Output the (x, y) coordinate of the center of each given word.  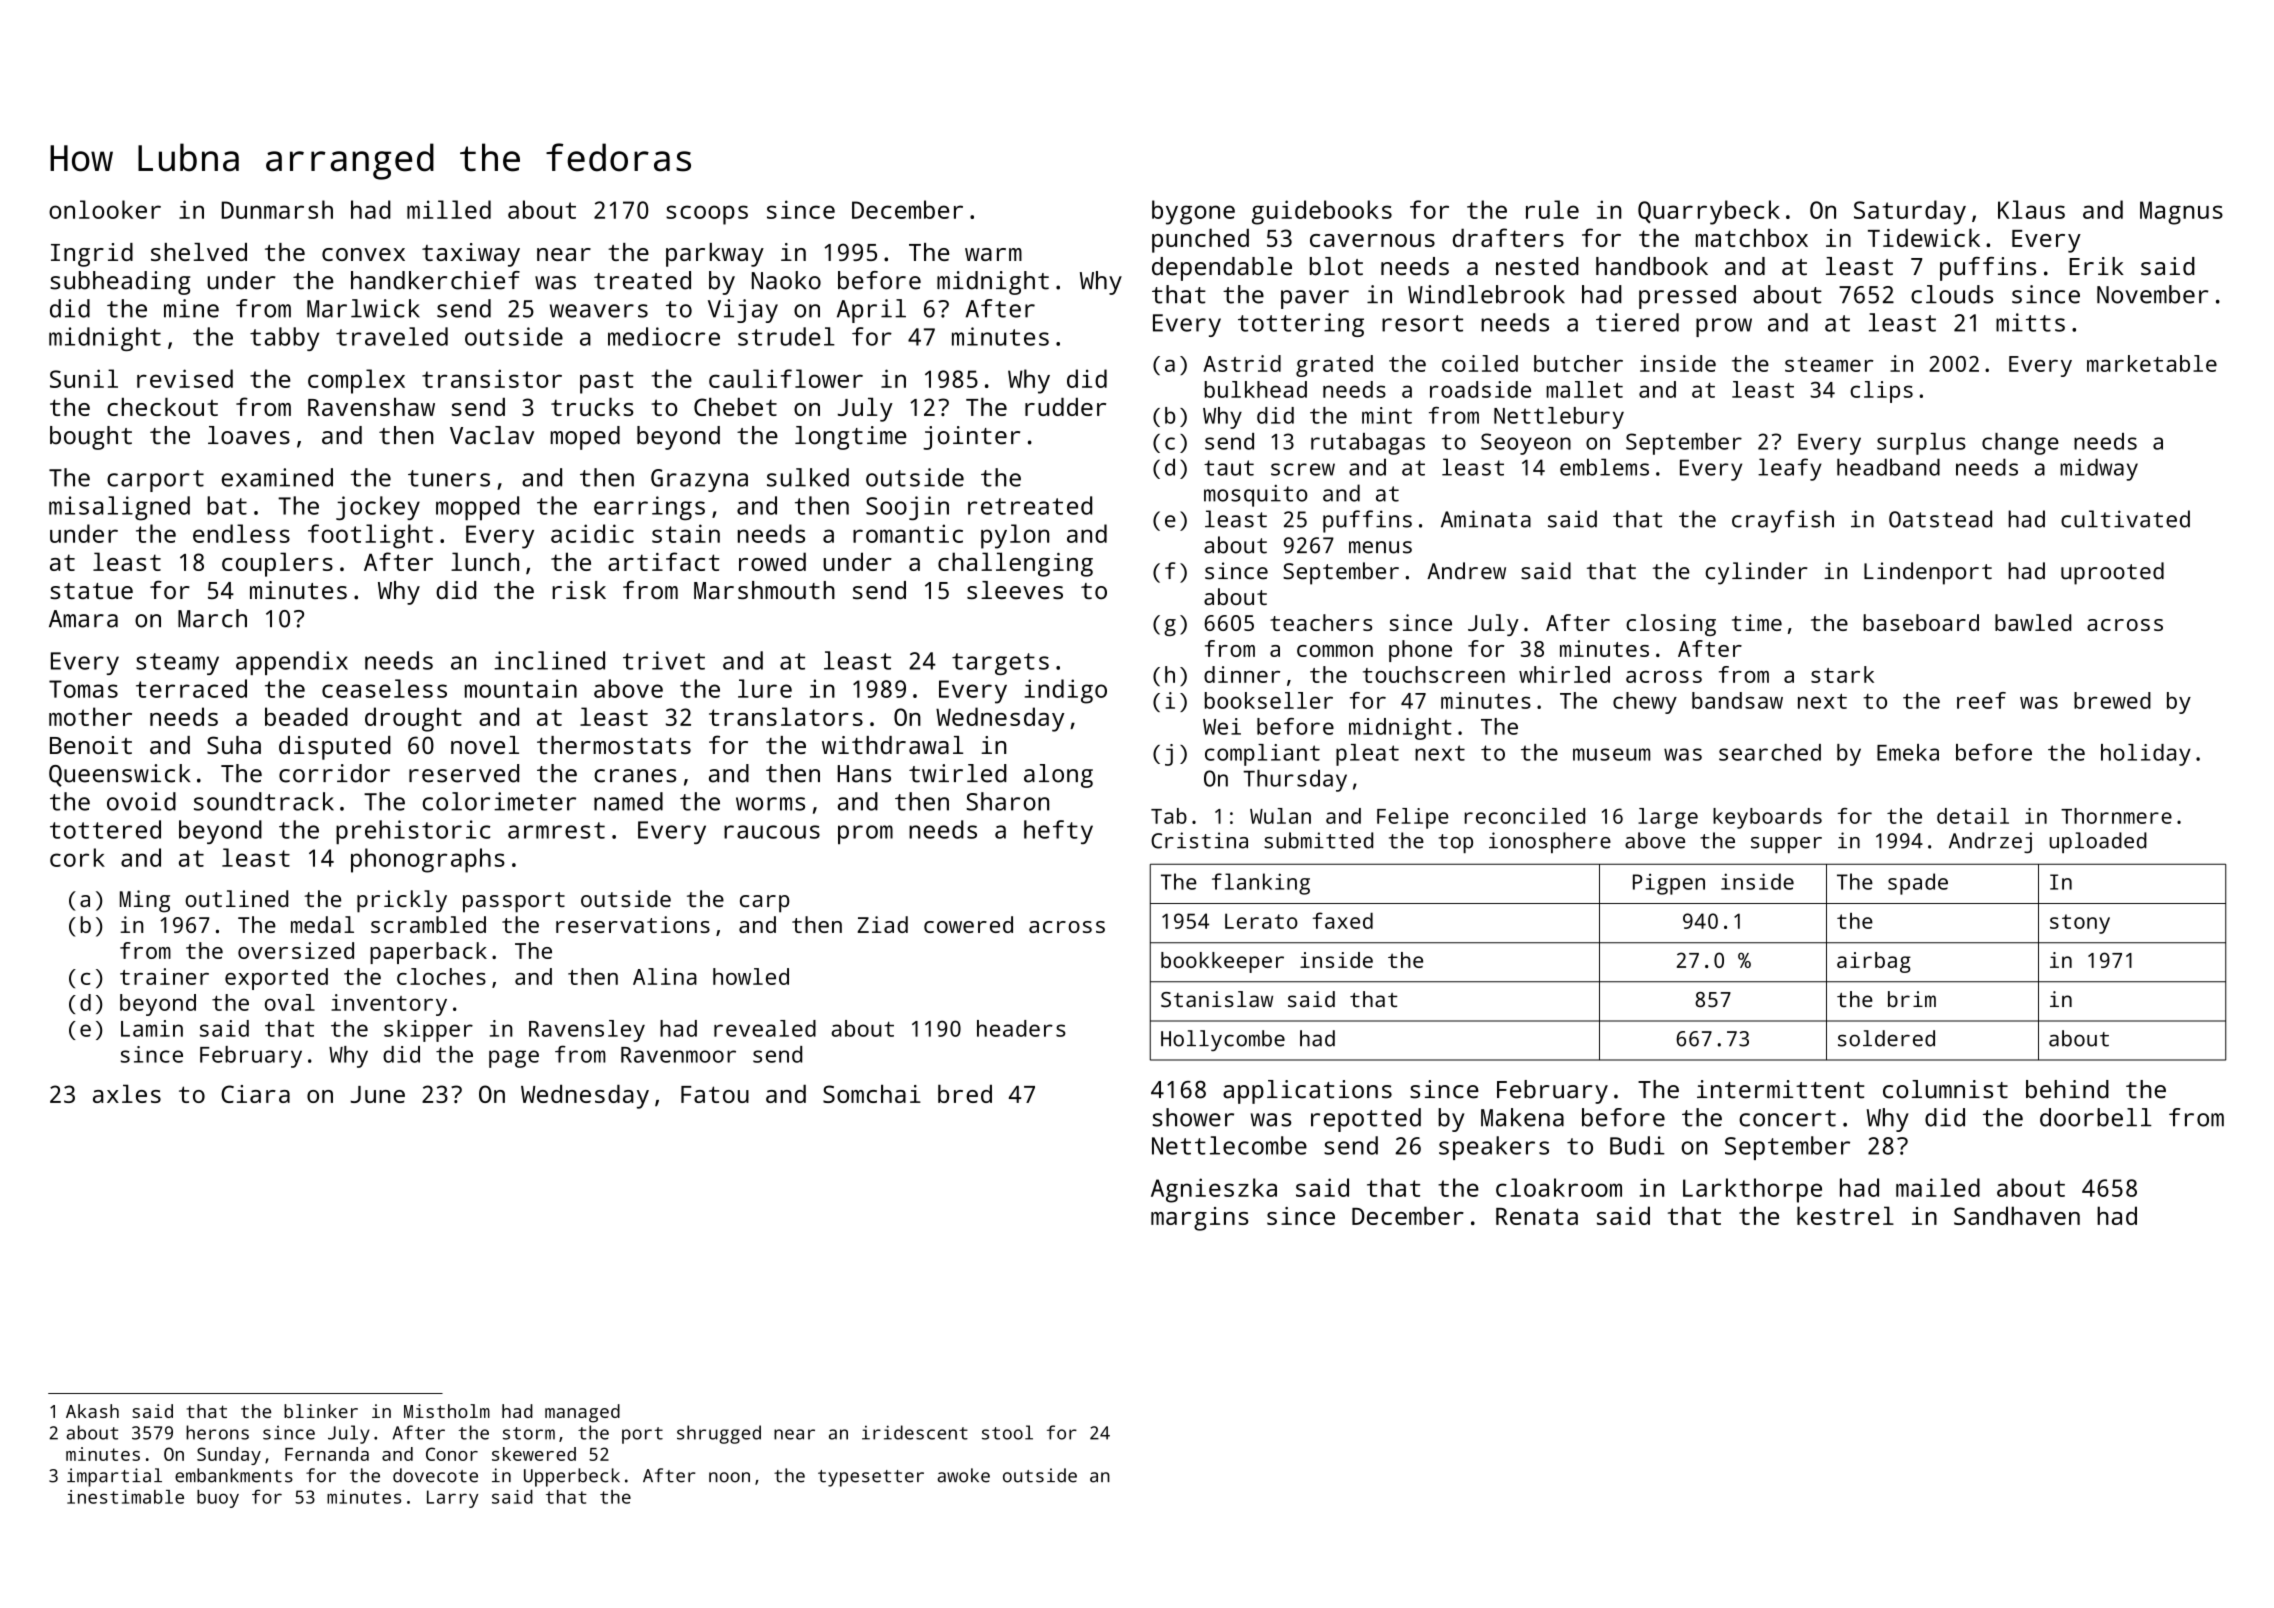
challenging (1015, 564)
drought (413, 719)
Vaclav (492, 435)
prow (1724, 327)
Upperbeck (572, 1477)
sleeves (1015, 590)
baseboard (1921, 622)
